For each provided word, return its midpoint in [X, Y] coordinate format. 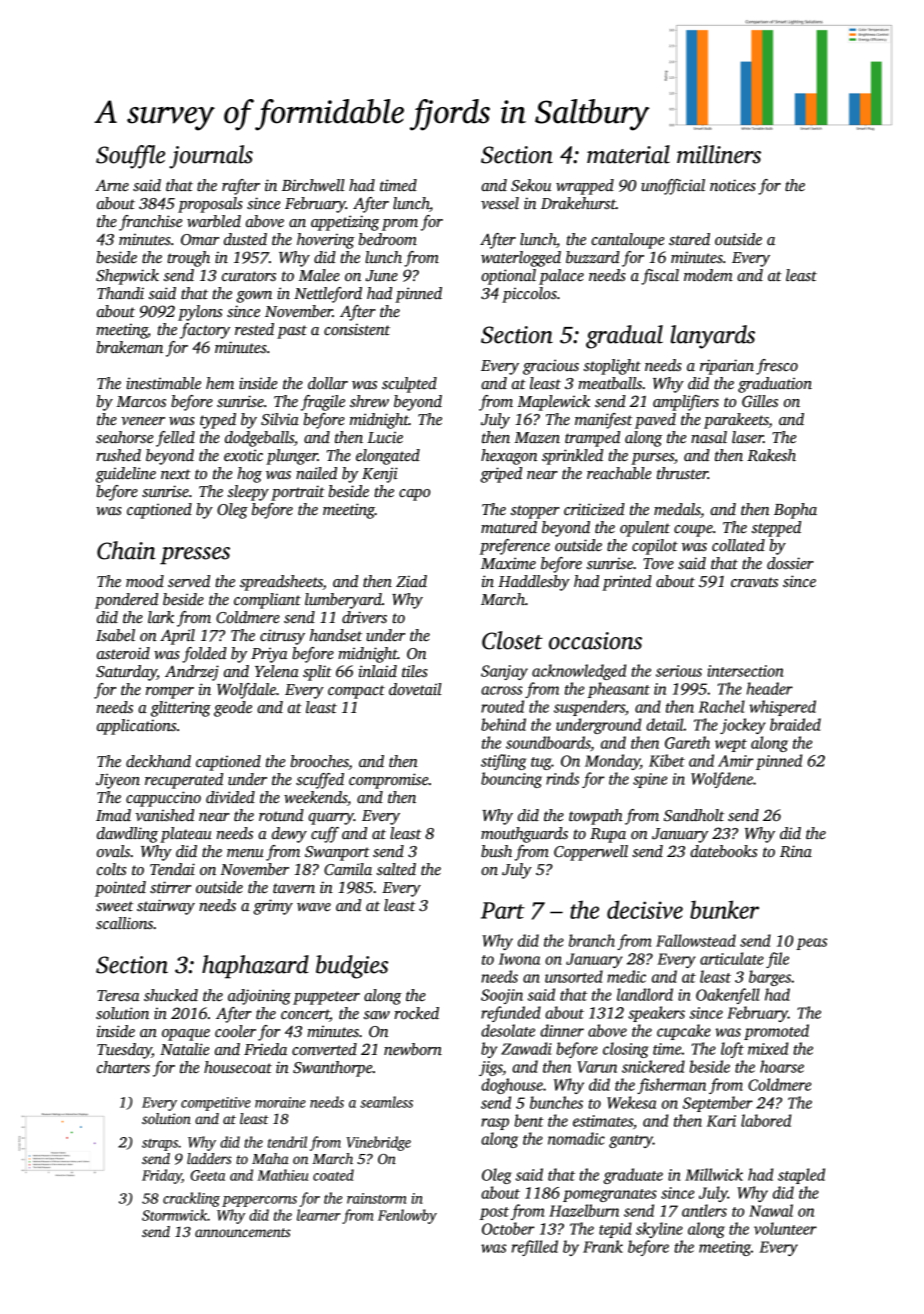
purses [652, 459]
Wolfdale [246, 691]
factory [205, 331]
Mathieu [282, 1175]
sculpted [409, 385]
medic [626, 976]
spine [650, 780]
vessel [500, 203]
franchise [150, 223]
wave [314, 907]
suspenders [589, 708]
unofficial [673, 187]
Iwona [519, 959]
